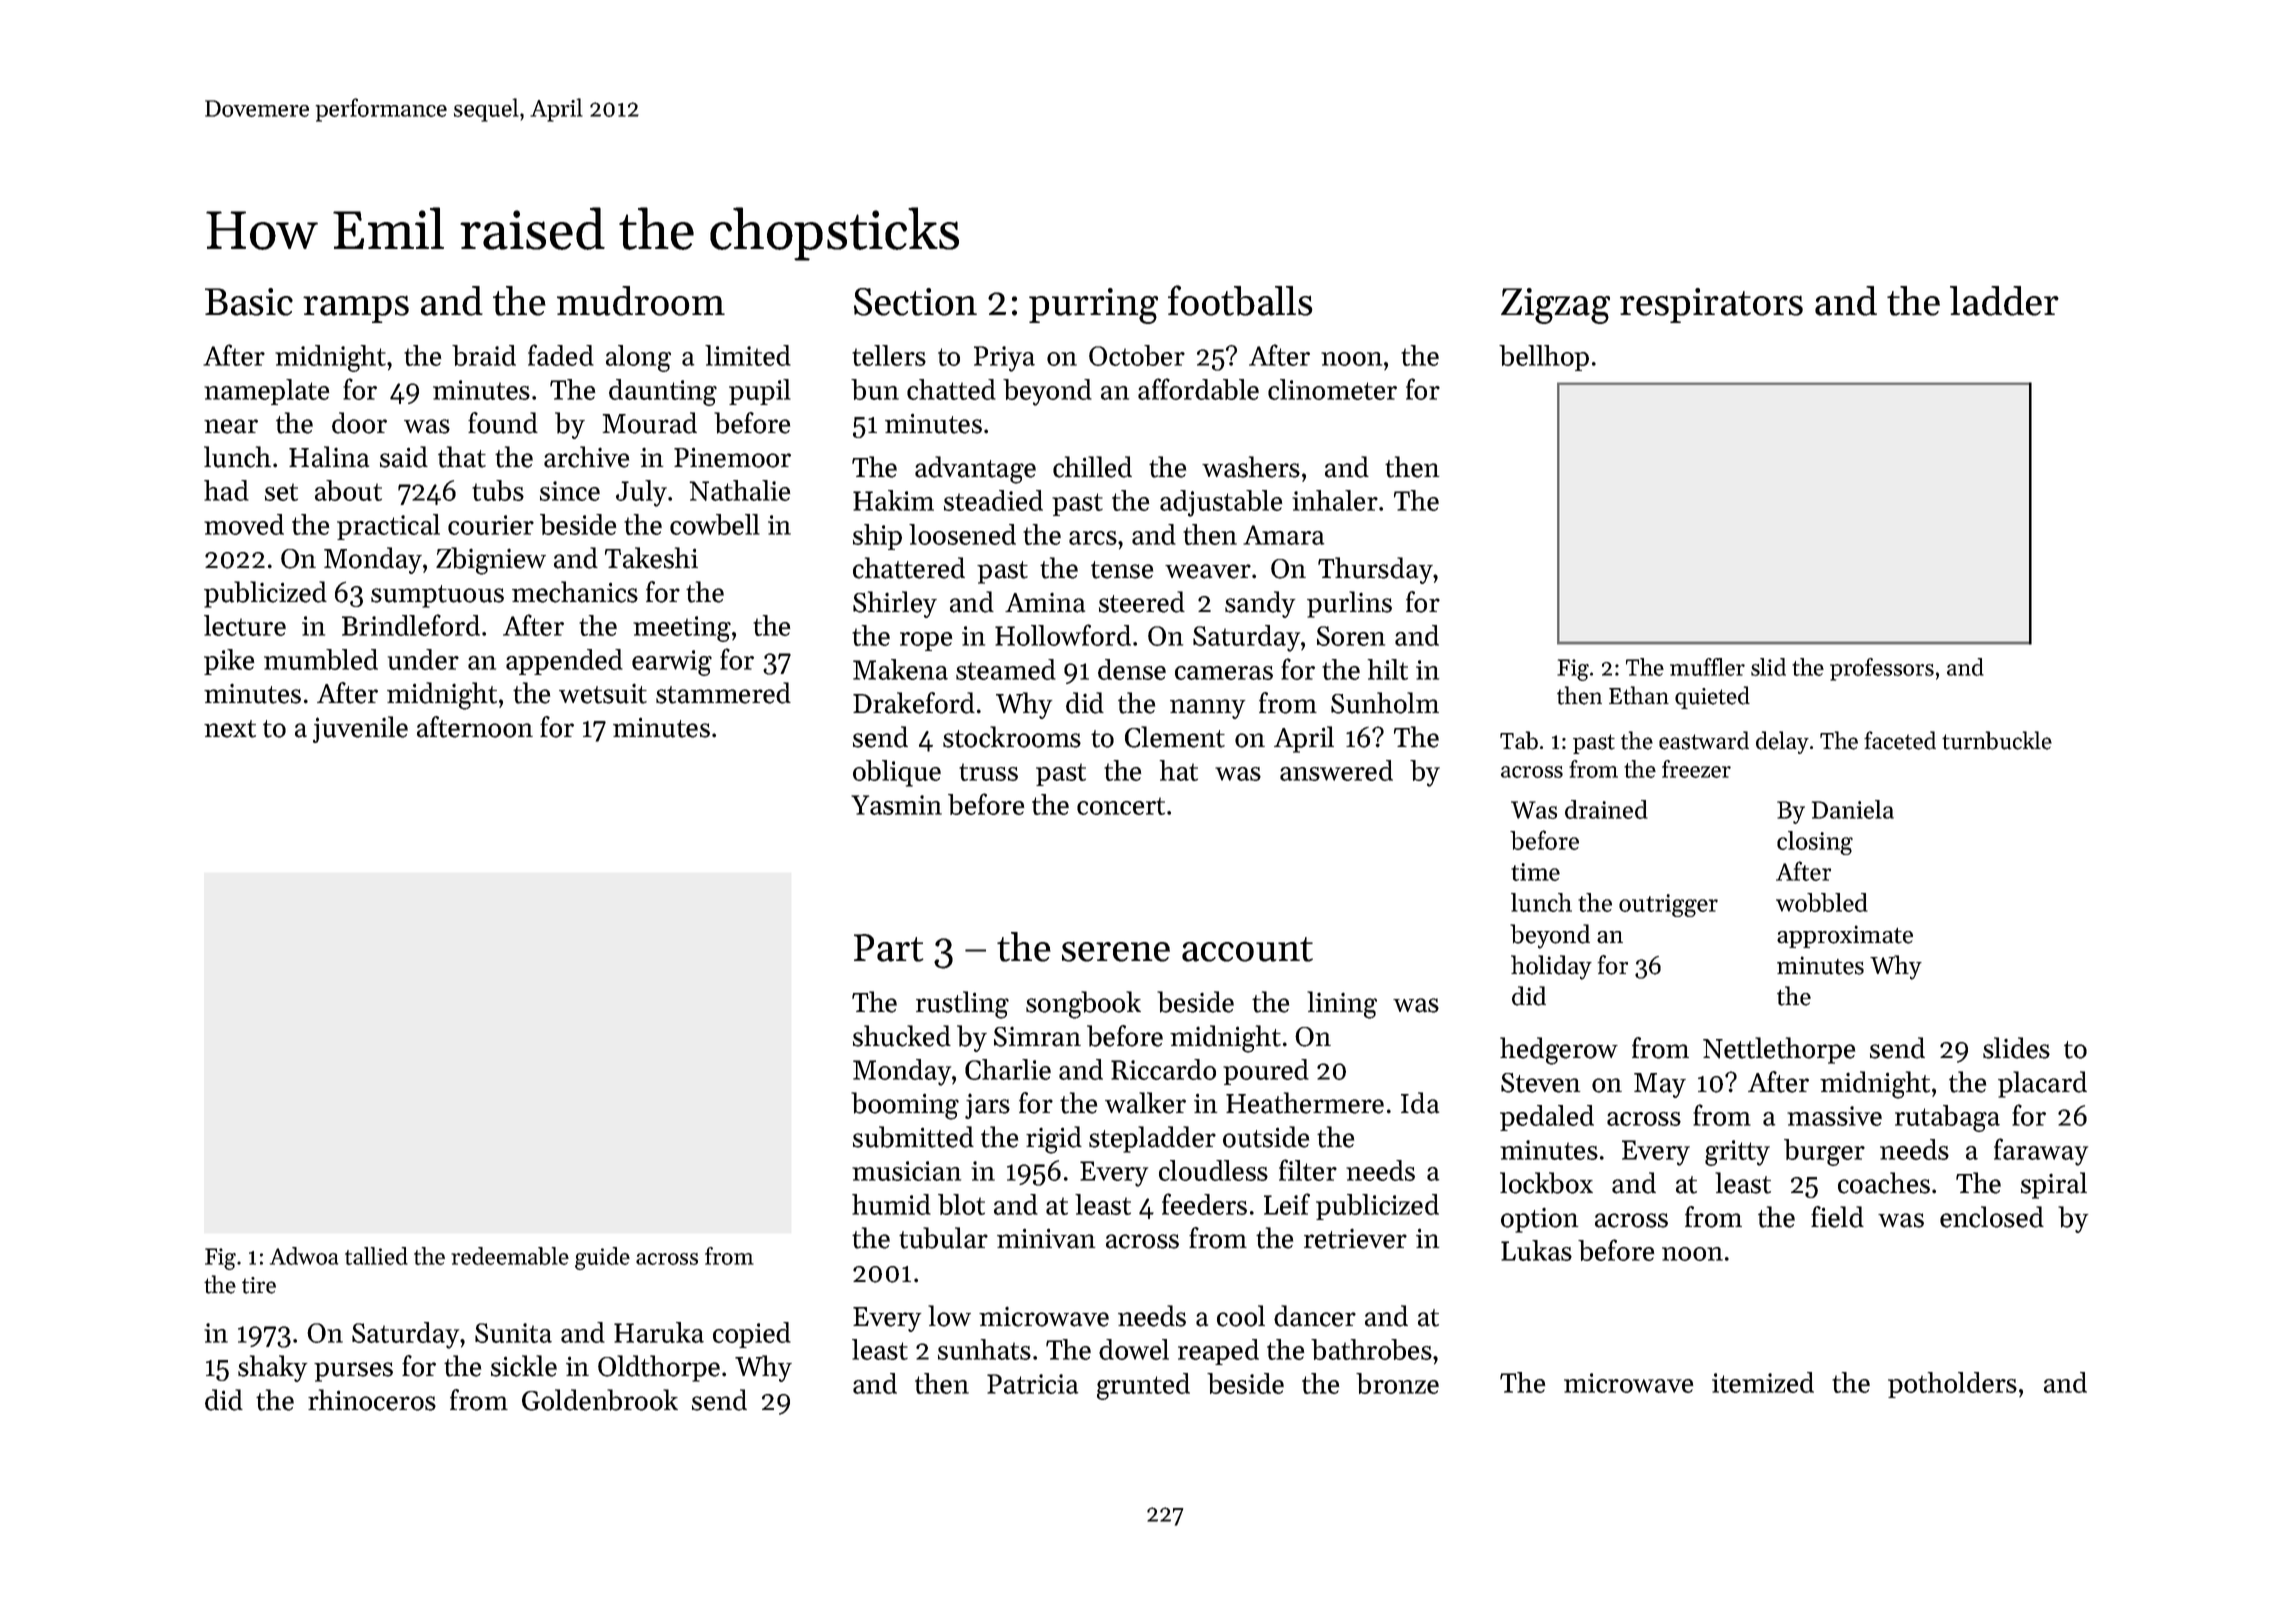 The height and width of the screenshot is (1620, 2292). Describe the element at coordinates (1711, 305) in the screenshot. I see `respirators` at that location.
